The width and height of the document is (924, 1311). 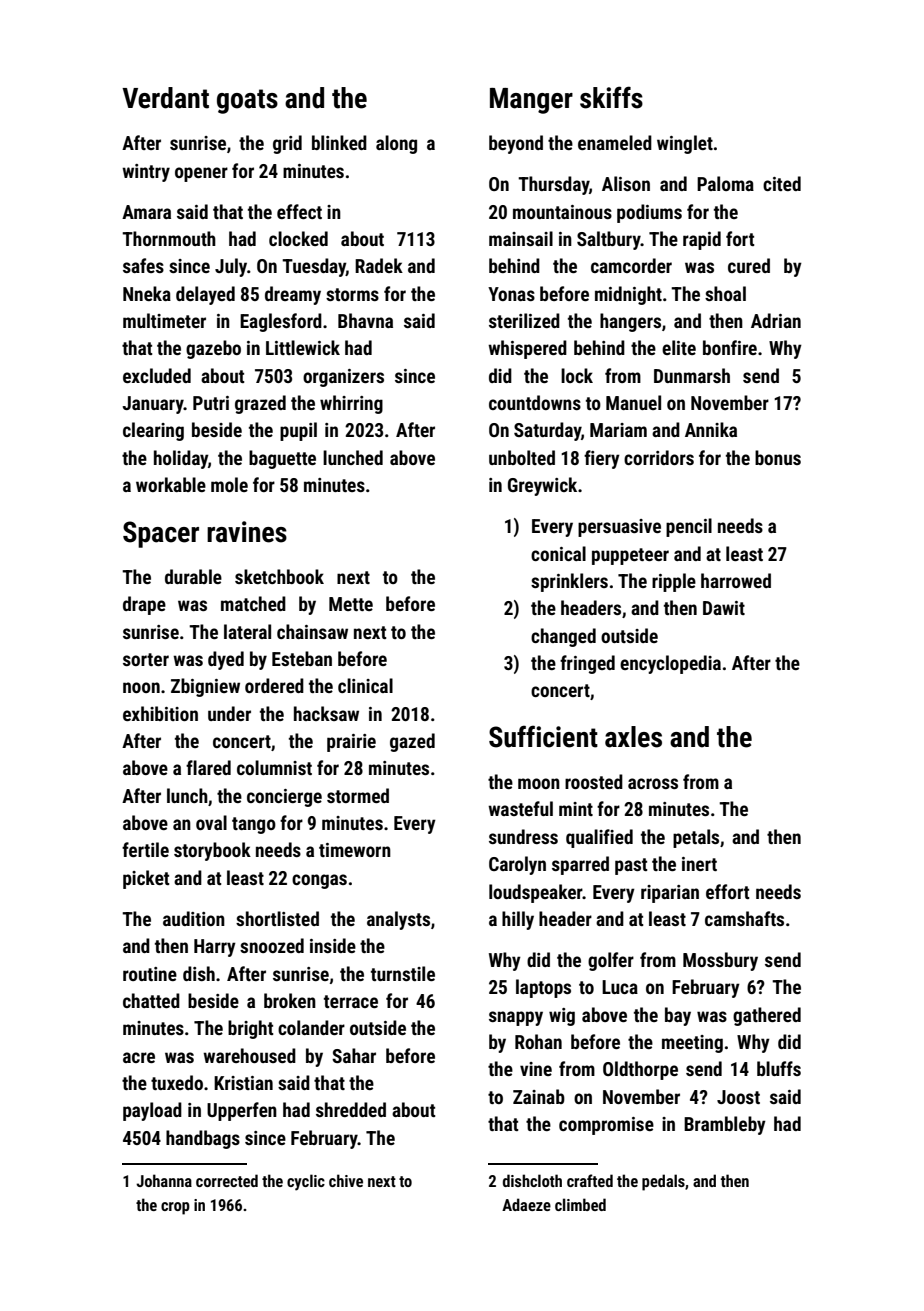 What do you see at coordinates (725, 183) in the document?
I see `Paloma` at bounding box center [725, 183].
